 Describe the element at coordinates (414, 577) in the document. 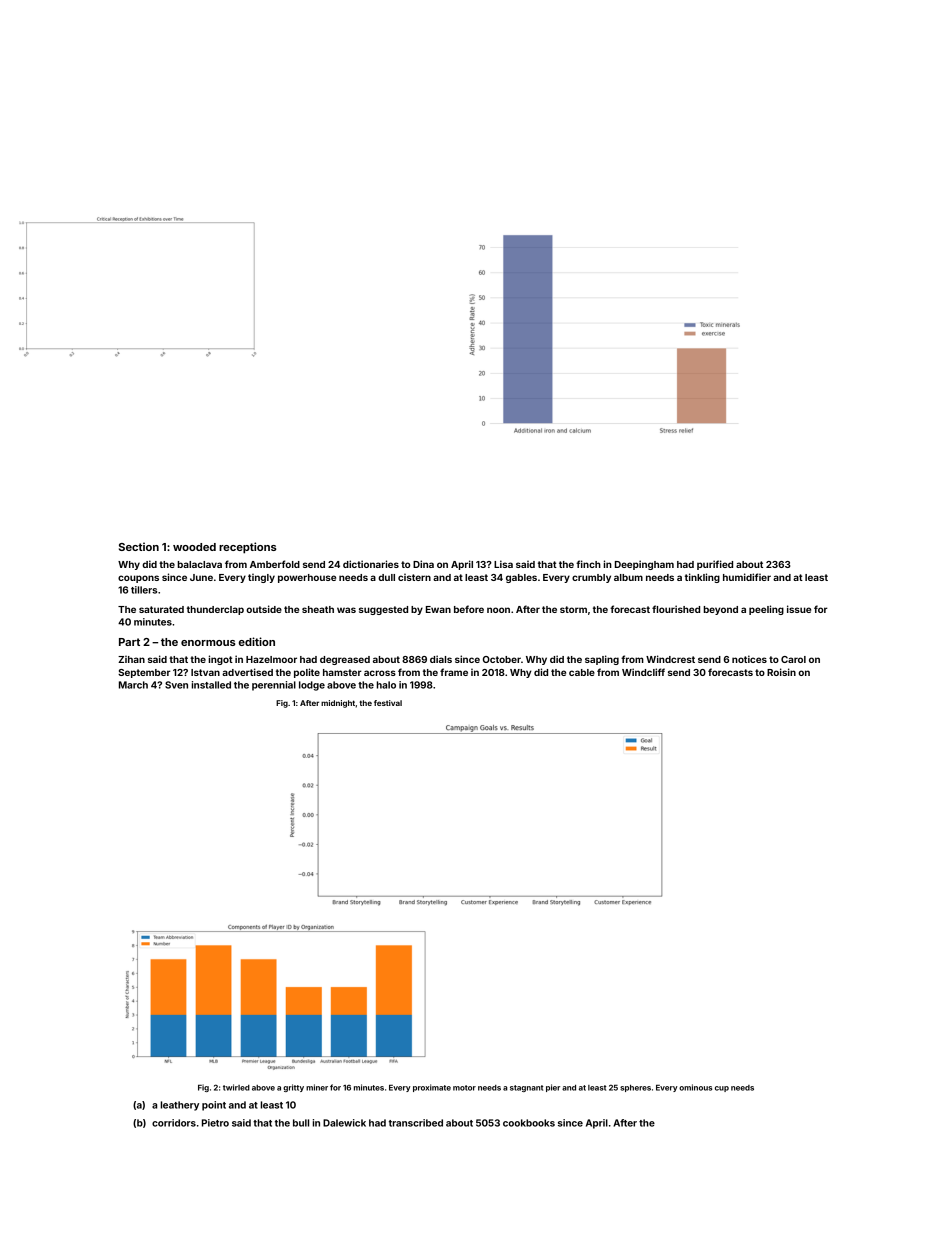

I see `cistern` at that location.
